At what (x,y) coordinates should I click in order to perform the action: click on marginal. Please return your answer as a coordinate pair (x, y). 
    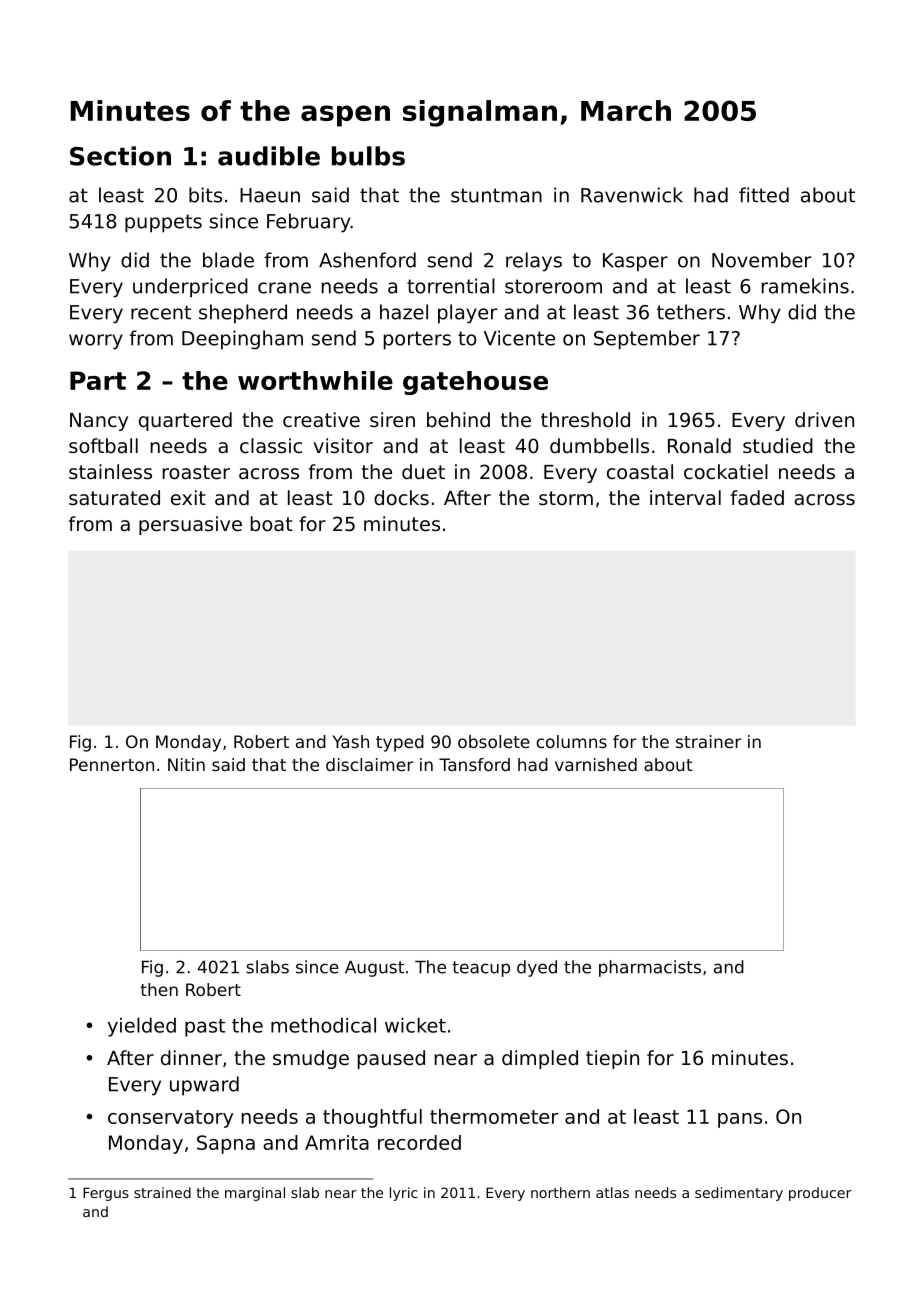
    Looking at the image, I should click on (255, 1194).
